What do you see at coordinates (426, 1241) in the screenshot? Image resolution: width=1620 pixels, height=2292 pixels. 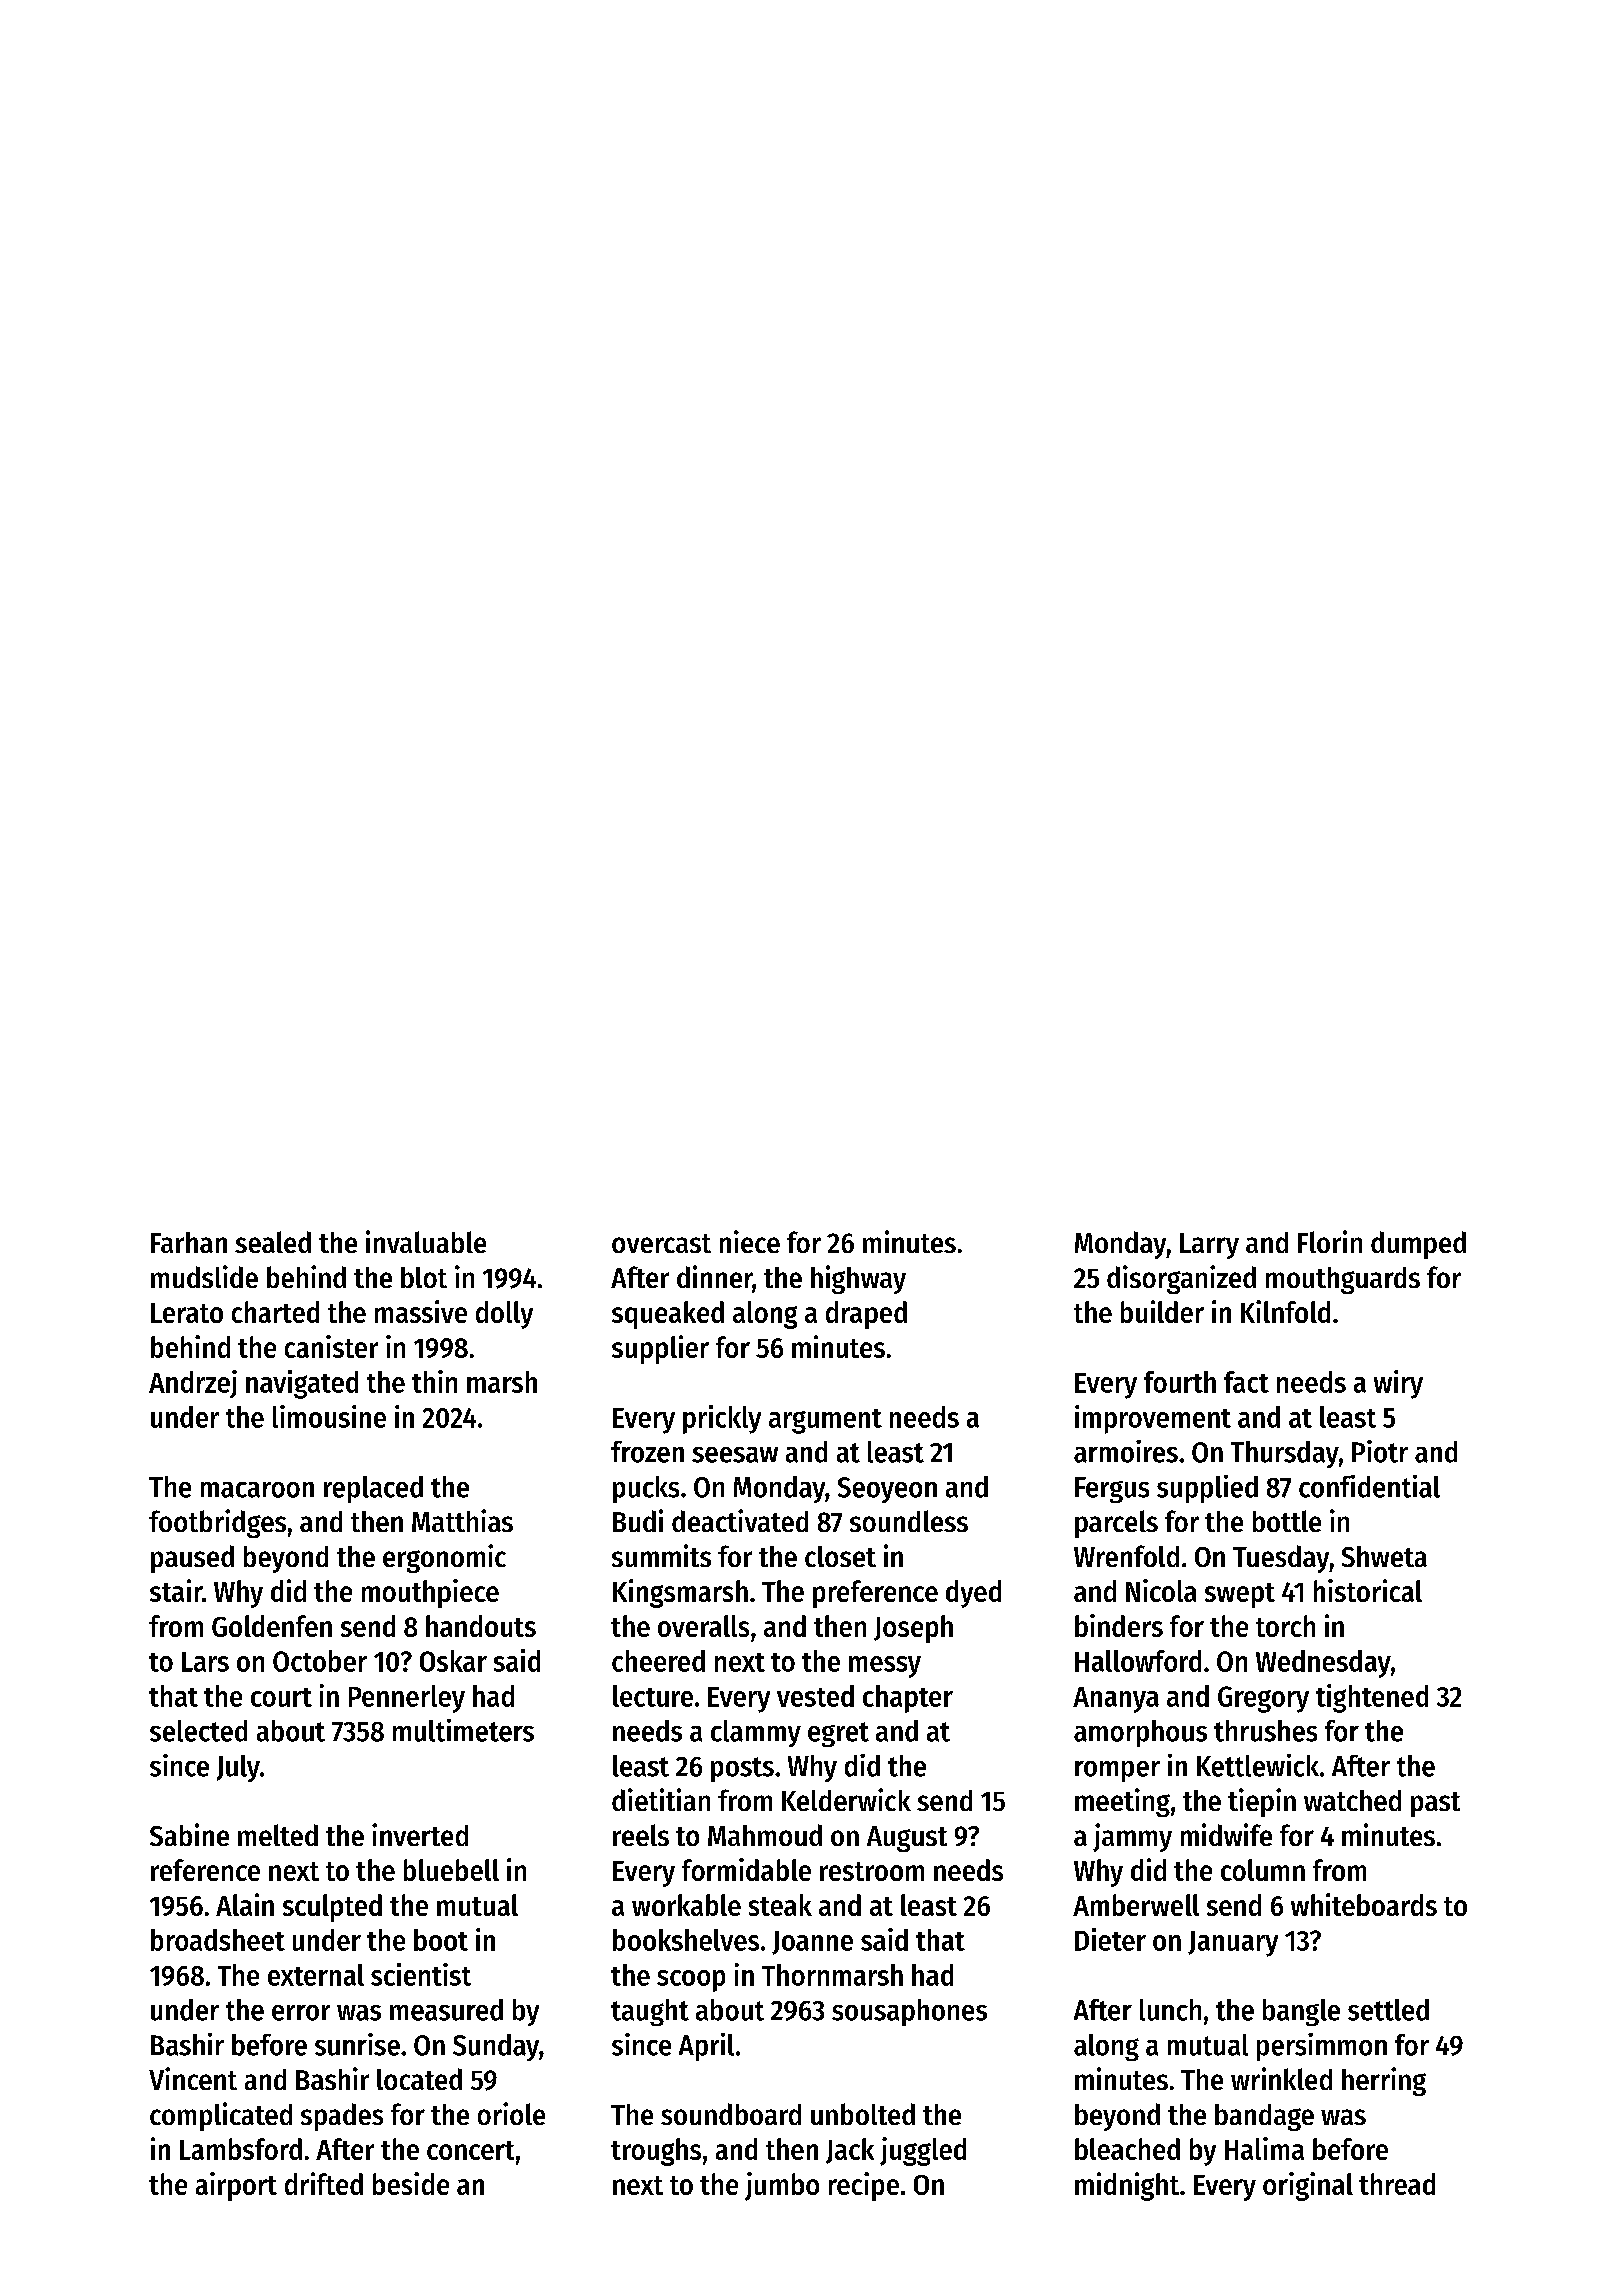 I see `invaluable` at bounding box center [426, 1241].
